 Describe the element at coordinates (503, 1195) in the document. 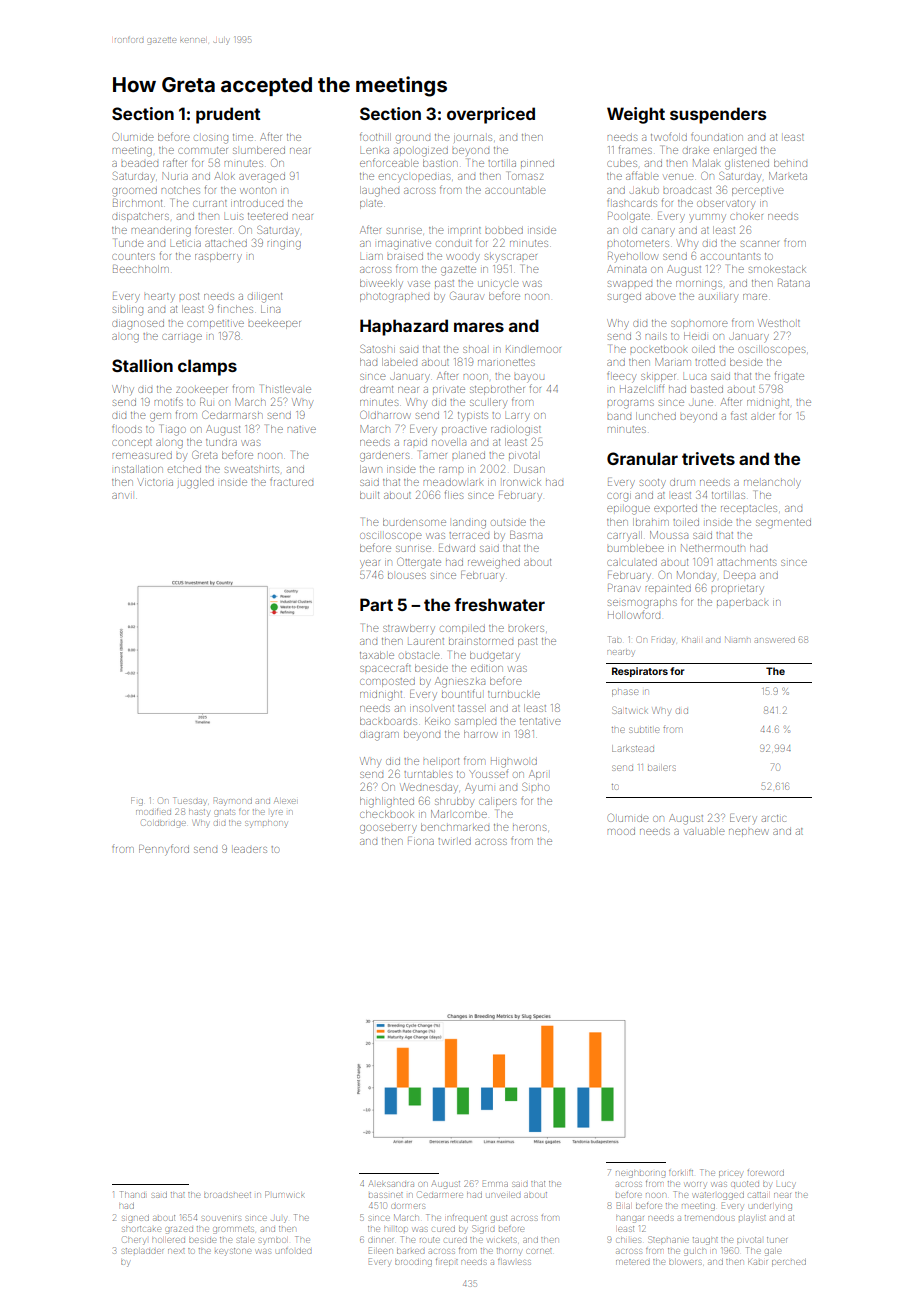

I see `unveiled` at that location.
